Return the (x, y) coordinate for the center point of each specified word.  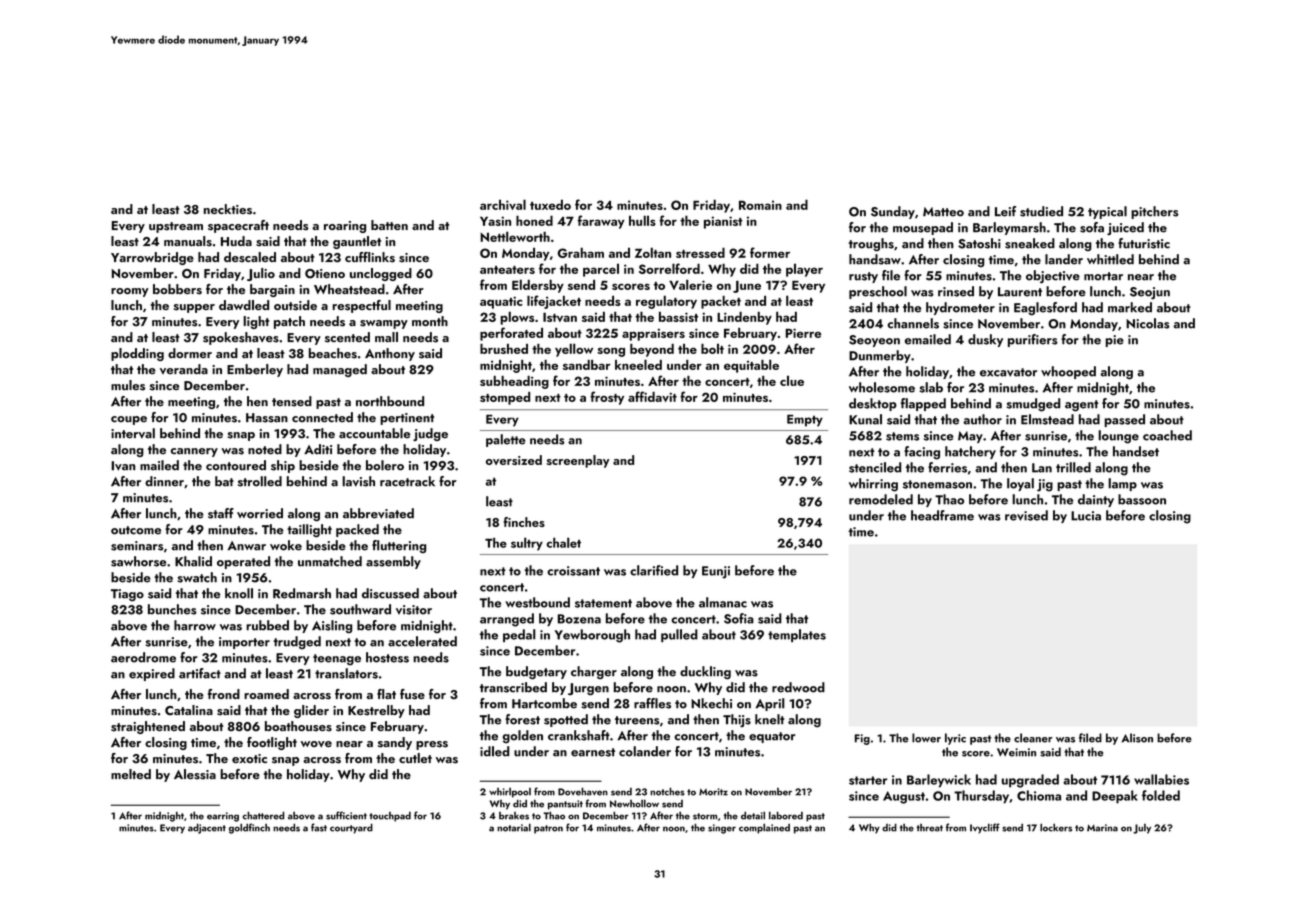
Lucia (1086, 516)
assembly (393, 562)
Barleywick (939, 781)
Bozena (579, 619)
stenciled (875, 467)
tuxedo (550, 204)
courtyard (351, 828)
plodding (137, 354)
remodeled (881, 499)
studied (1041, 211)
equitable (751, 366)
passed (1124, 420)
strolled (260, 481)
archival (503, 204)
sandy (395, 743)
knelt (769, 719)
